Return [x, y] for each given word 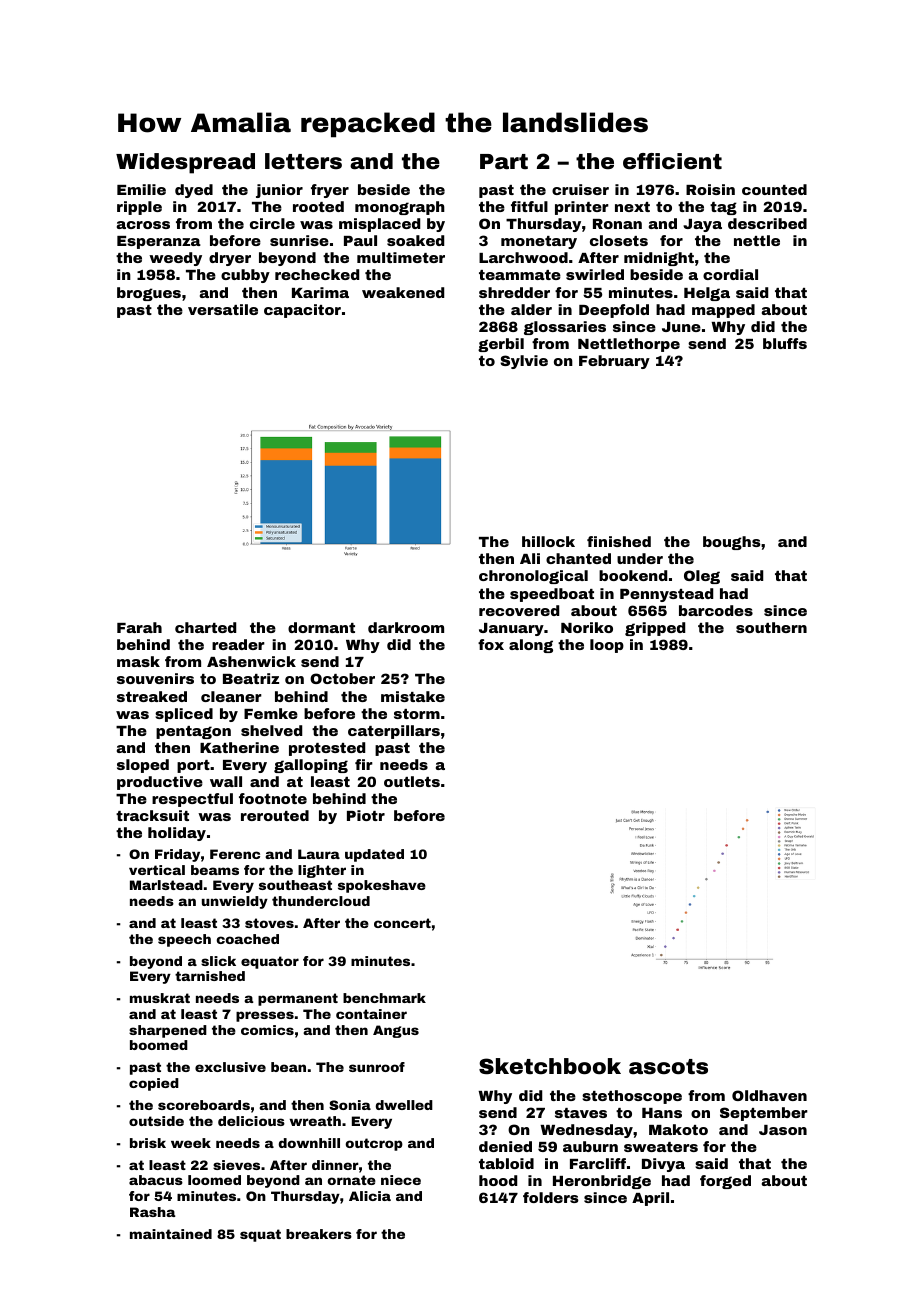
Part [504, 161]
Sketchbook [550, 1066]
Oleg [702, 577]
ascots [668, 1067]
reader [238, 644]
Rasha [152, 1212]
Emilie [141, 189]
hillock [548, 541]
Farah [139, 627]
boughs [732, 543]
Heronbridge [602, 1182]
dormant [321, 627]
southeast [295, 885]
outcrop [374, 1144]
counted [774, 189]
